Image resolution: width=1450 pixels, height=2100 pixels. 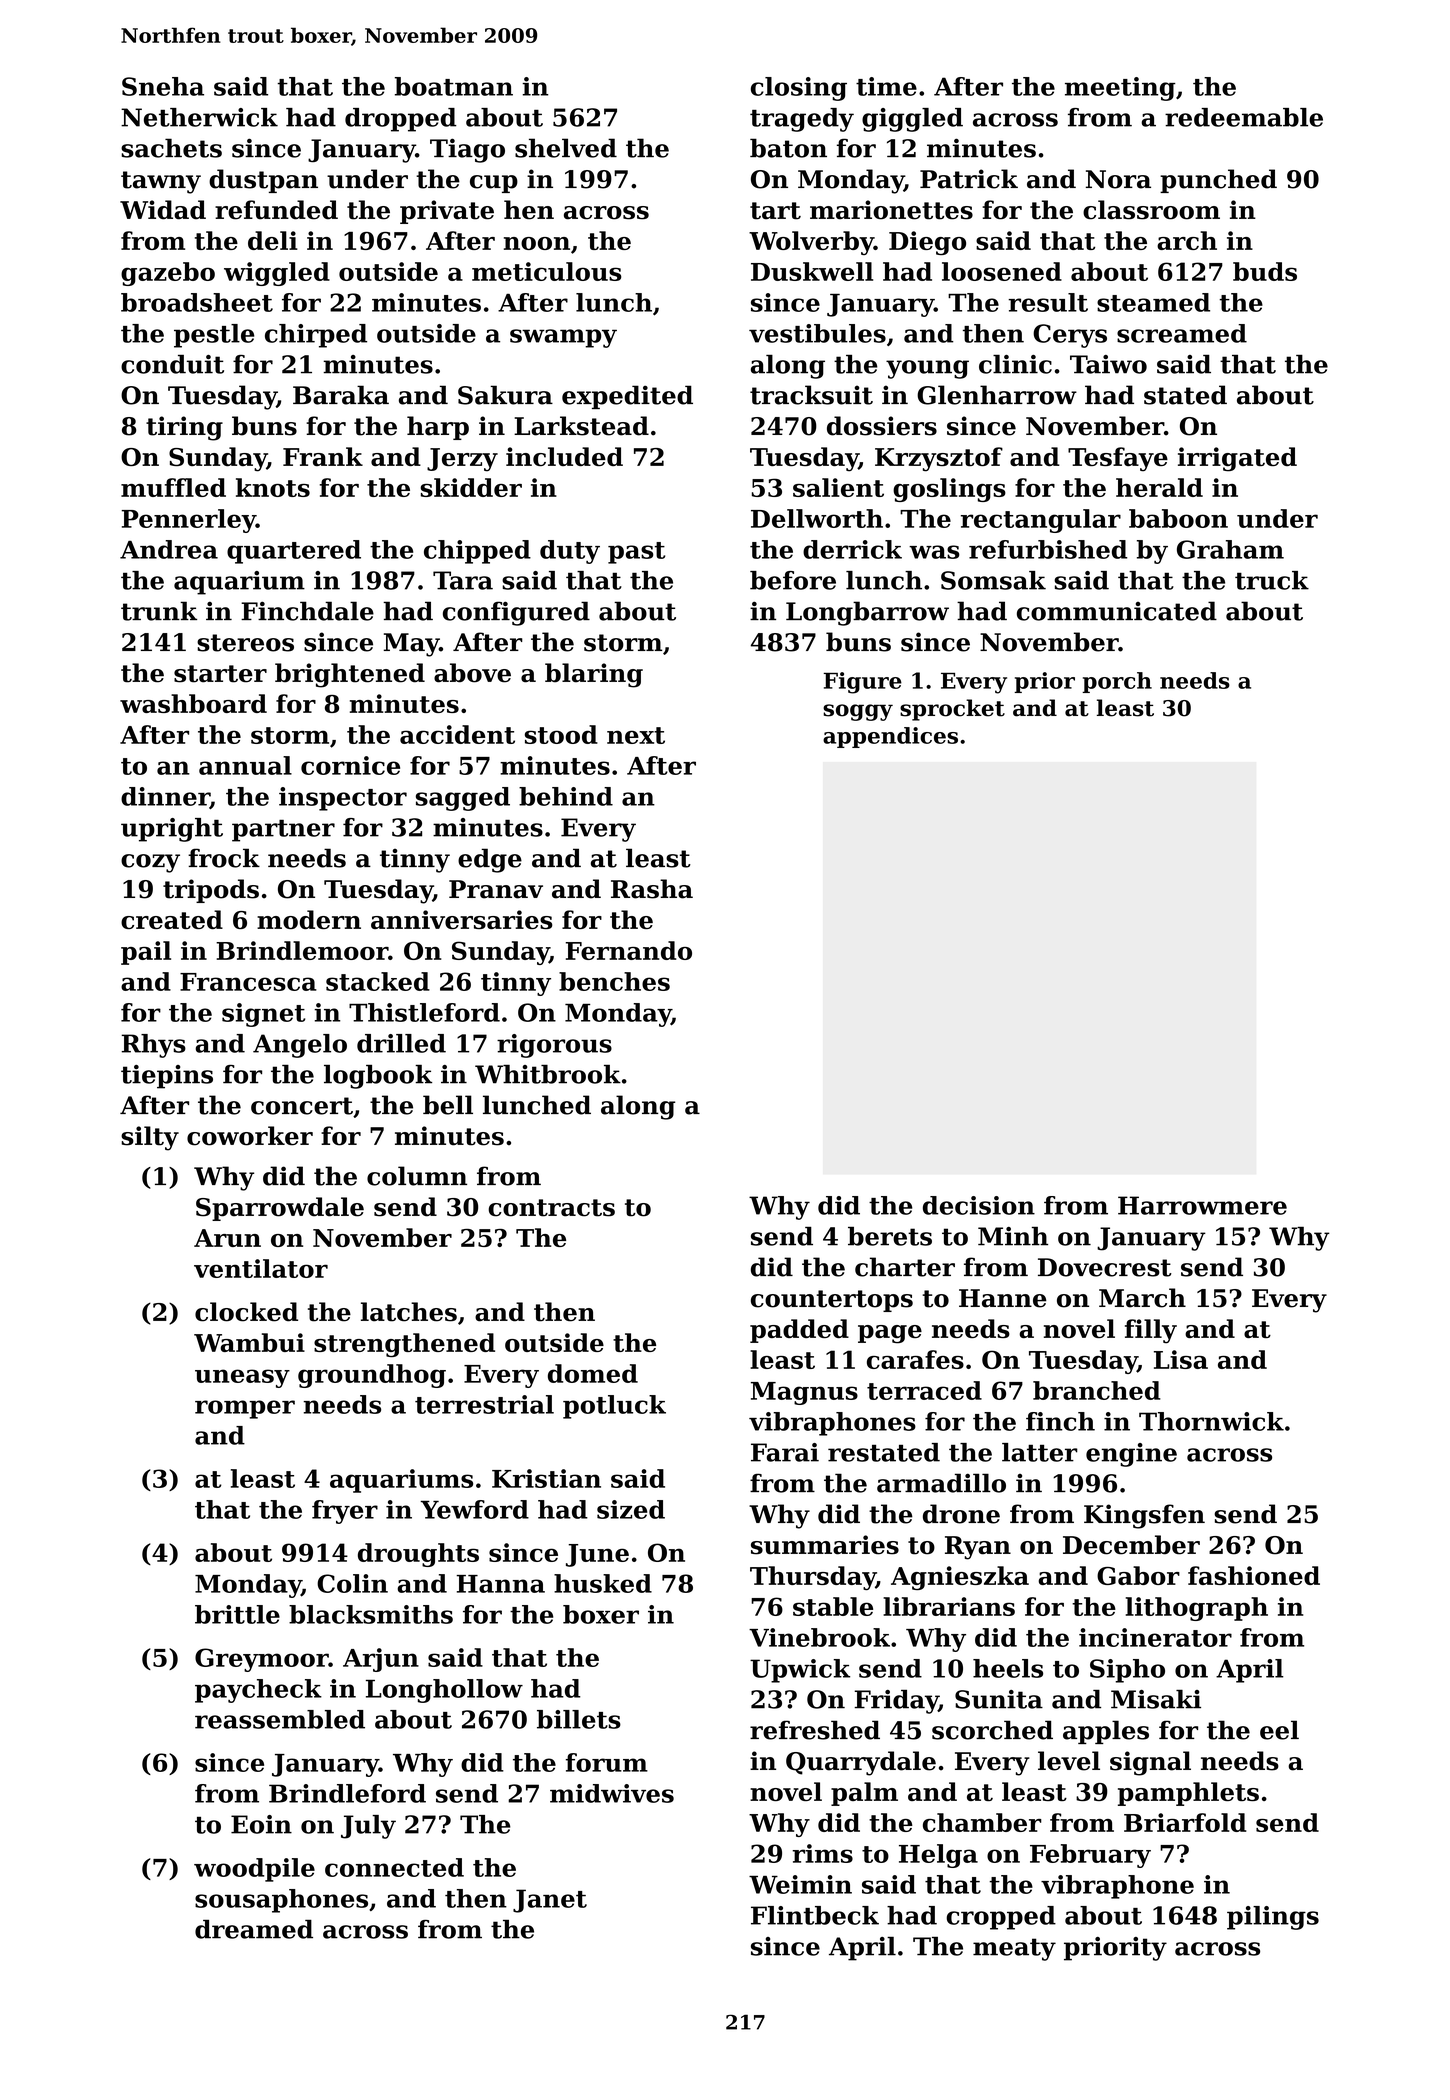 I want to click on Janet, so click(x=550, y=1901).
